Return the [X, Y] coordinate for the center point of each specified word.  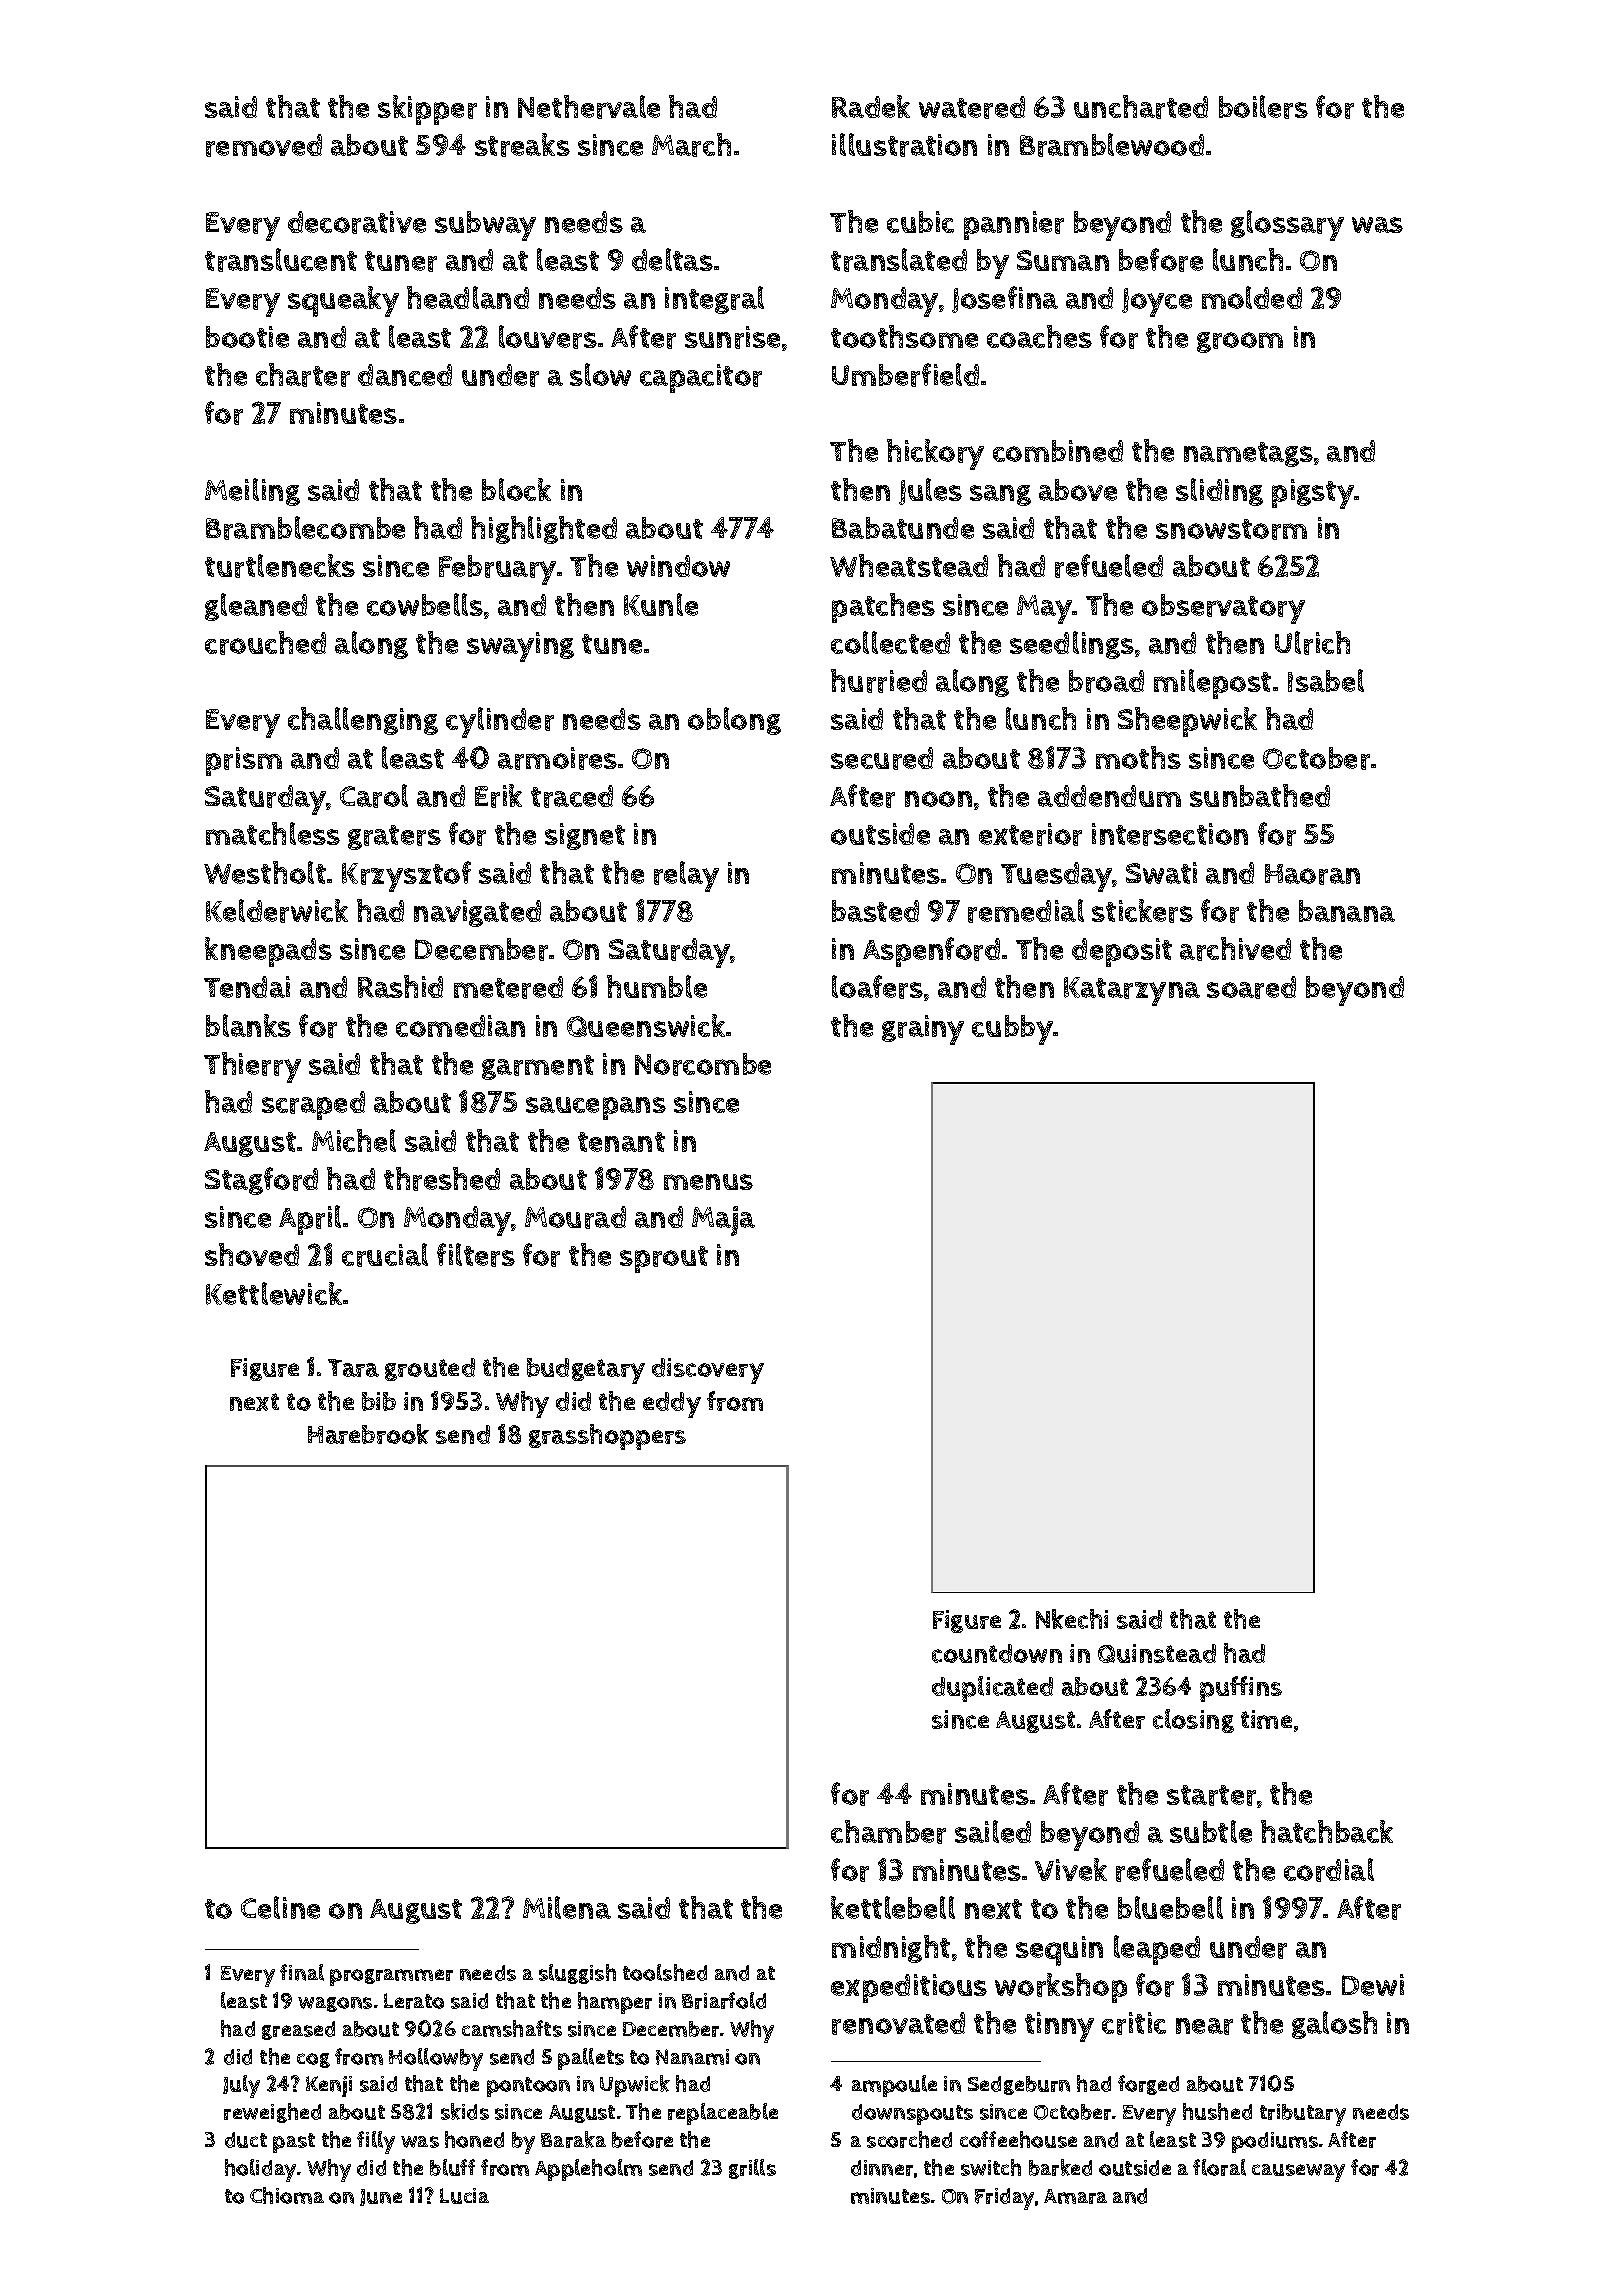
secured [882, 758]
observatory [1223, 609]
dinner [882, 2168]
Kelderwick [277, 911]
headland [468, 297]
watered [972, 107]
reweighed [272, 2113]
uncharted [1141, 107]
